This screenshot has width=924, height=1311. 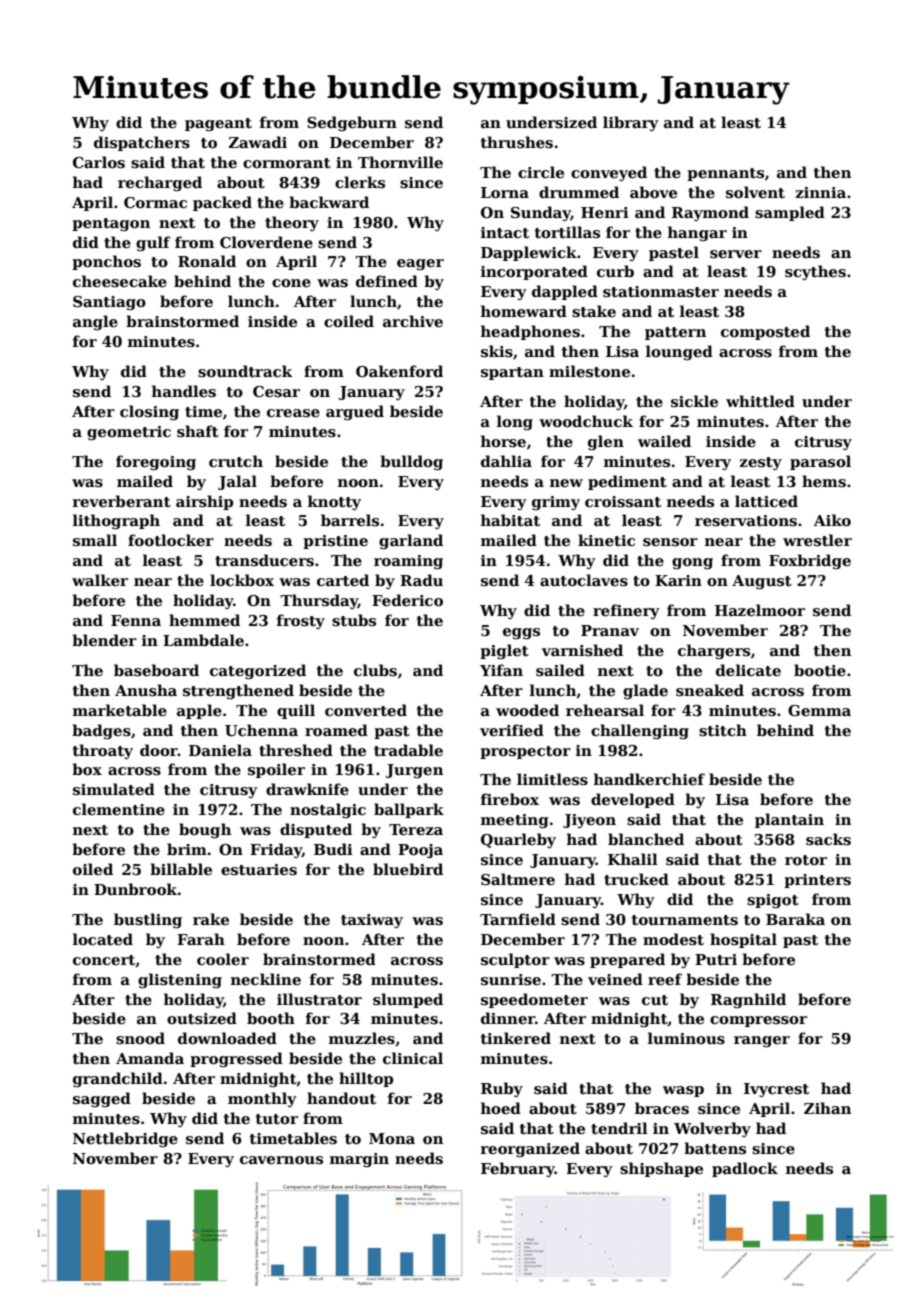 What do you see at coordinates (819, 710) in the screenshot?
I see `Gemma` at bounding box center [819, 710].
